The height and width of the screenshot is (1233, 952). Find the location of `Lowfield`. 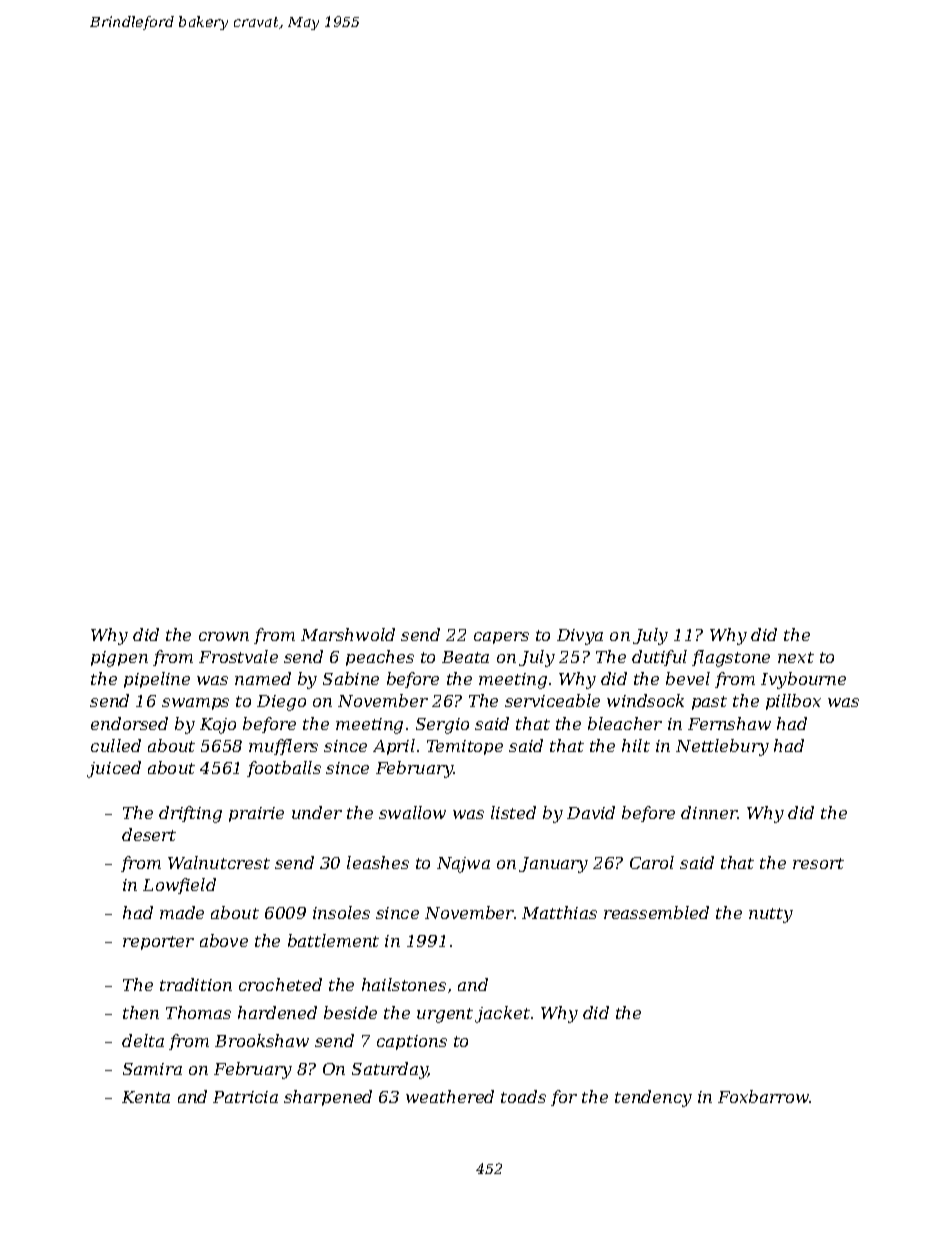

Lowfield is located at coordinates (179, 886).
